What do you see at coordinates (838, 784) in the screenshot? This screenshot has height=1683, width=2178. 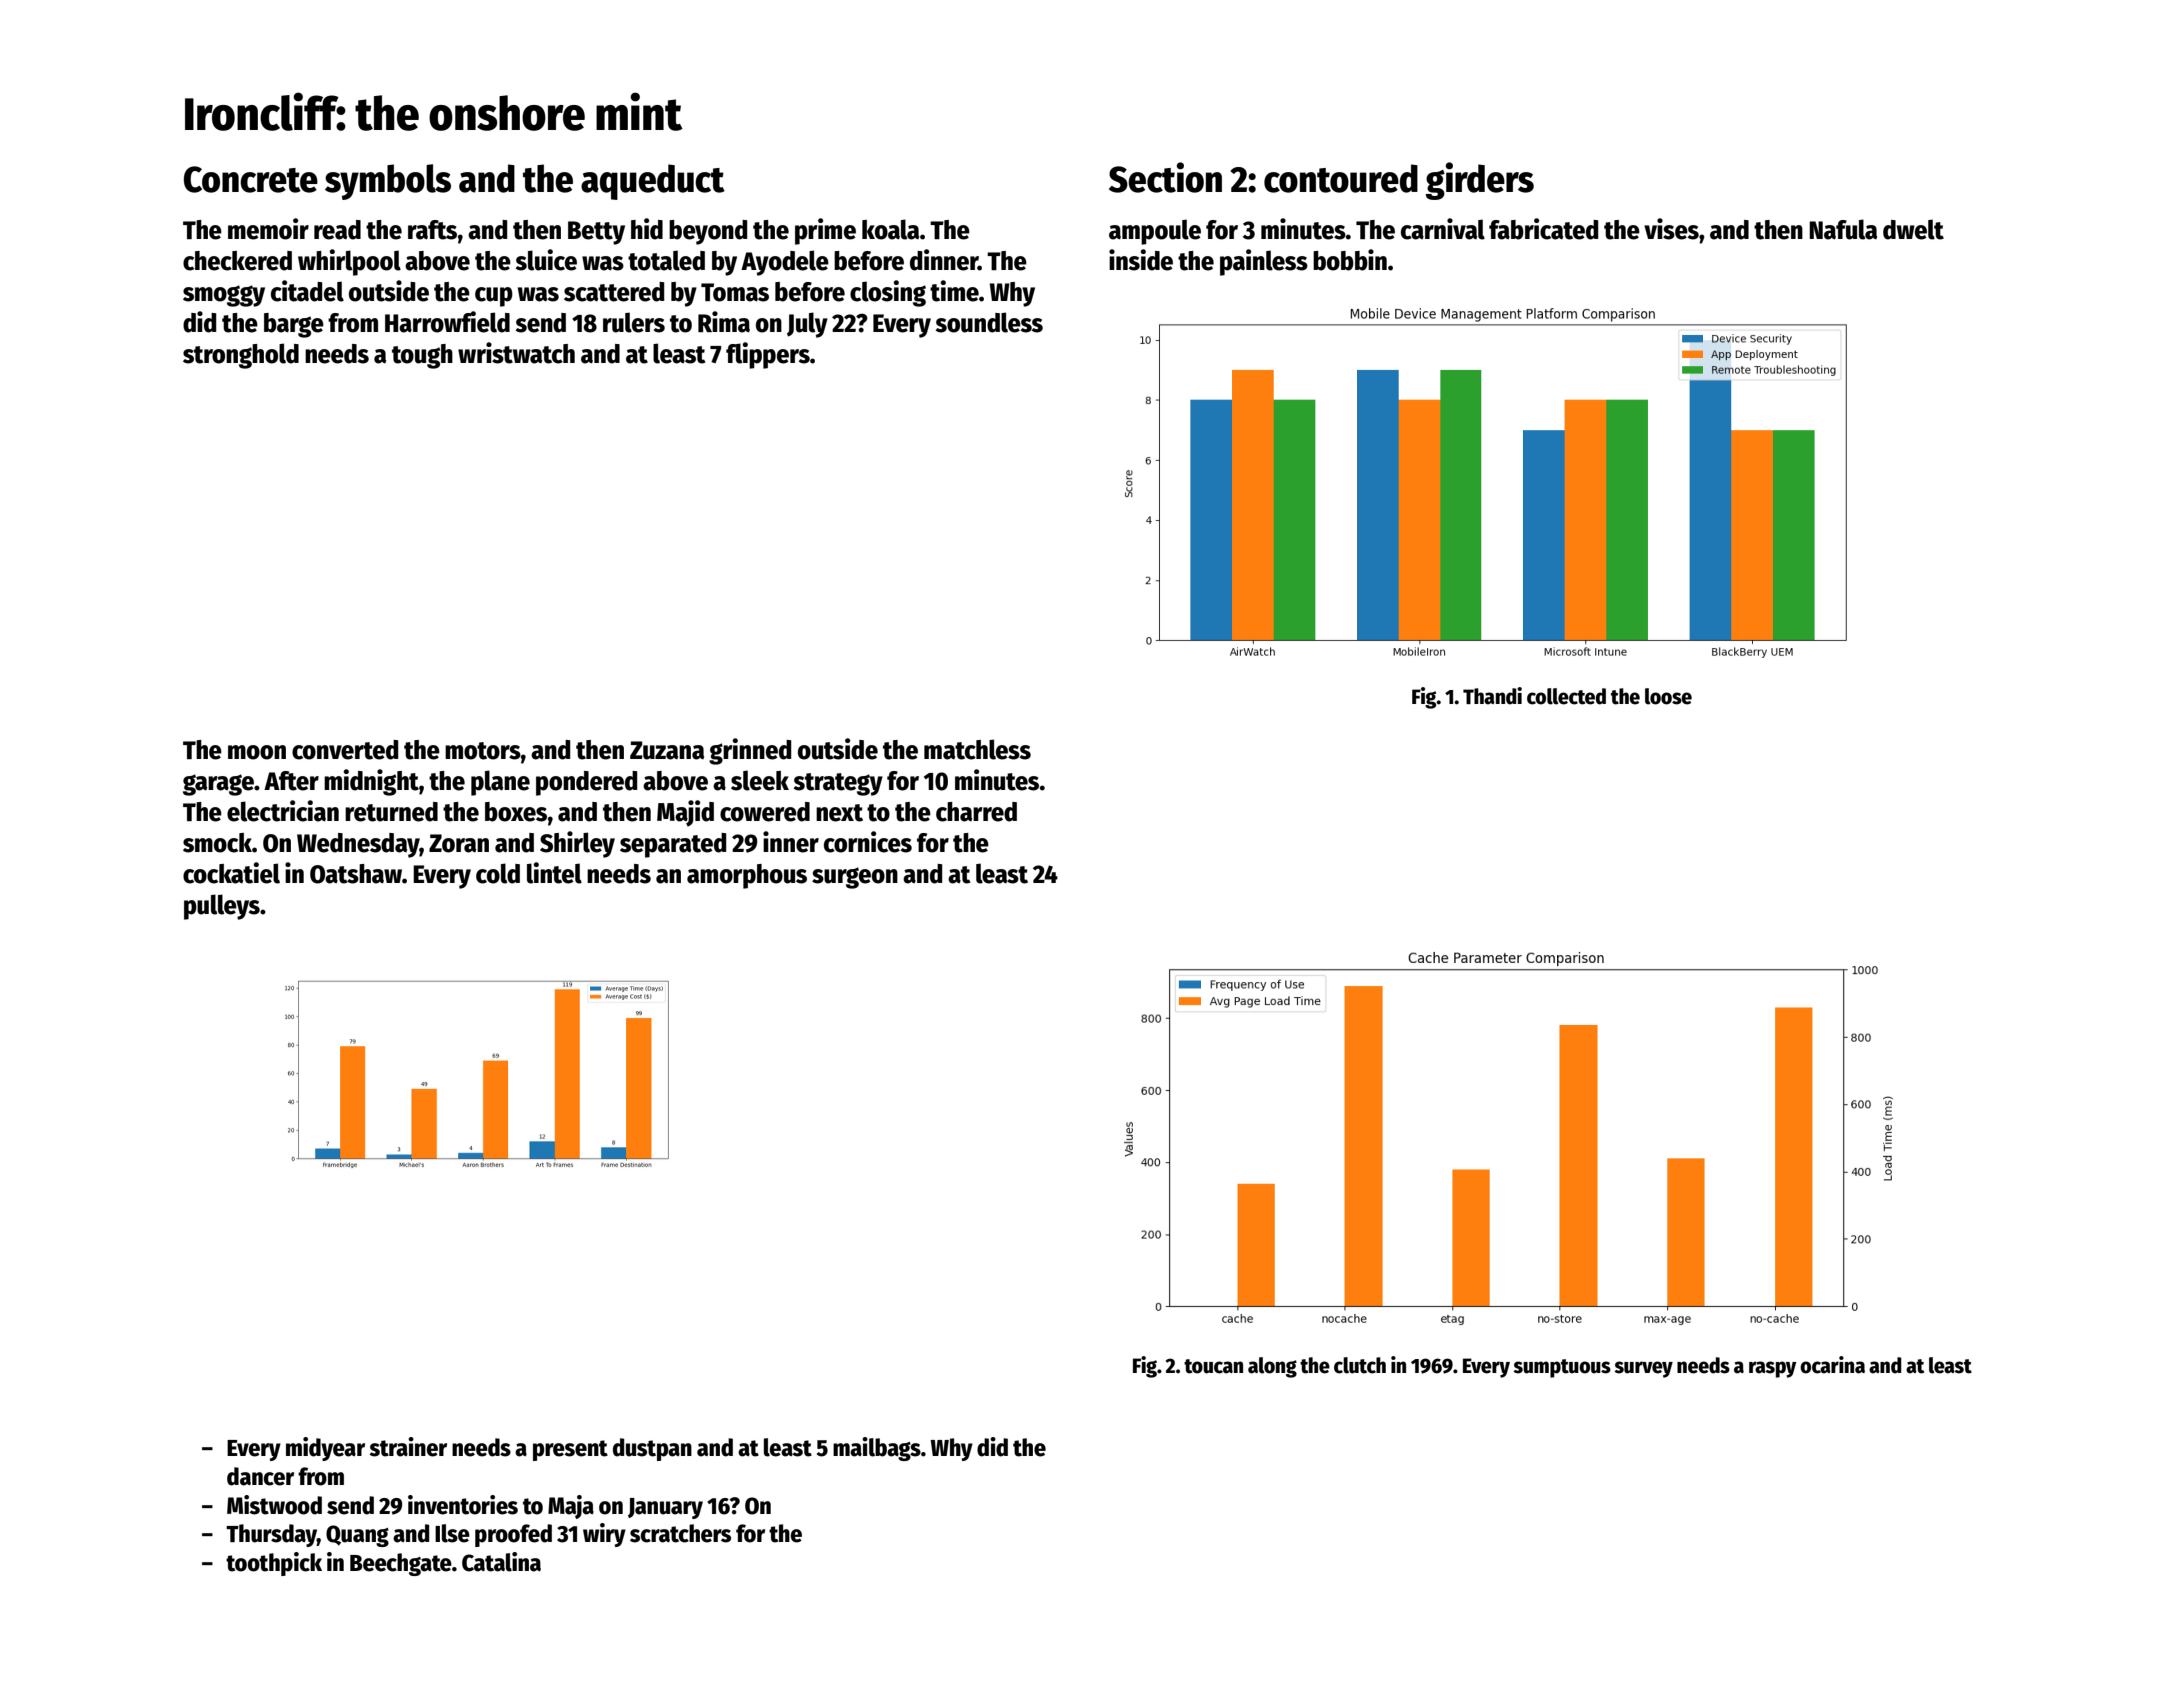 I see `strategy` at bounding box center [838, 784].
